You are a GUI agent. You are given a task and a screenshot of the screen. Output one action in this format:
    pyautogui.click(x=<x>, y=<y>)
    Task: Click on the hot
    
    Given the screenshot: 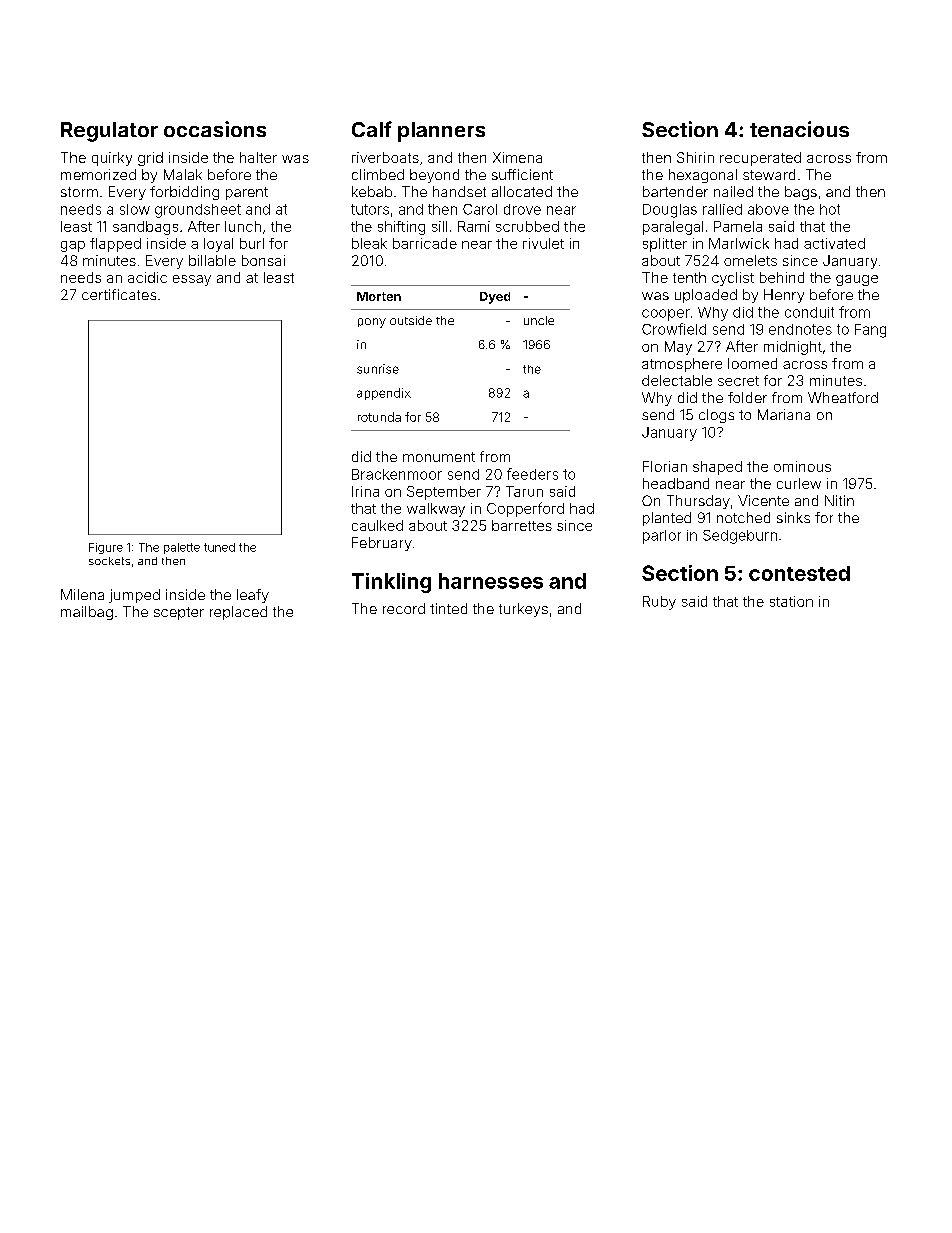 What is the action you would take?
    pyautogui.click(x=830, y=209)
